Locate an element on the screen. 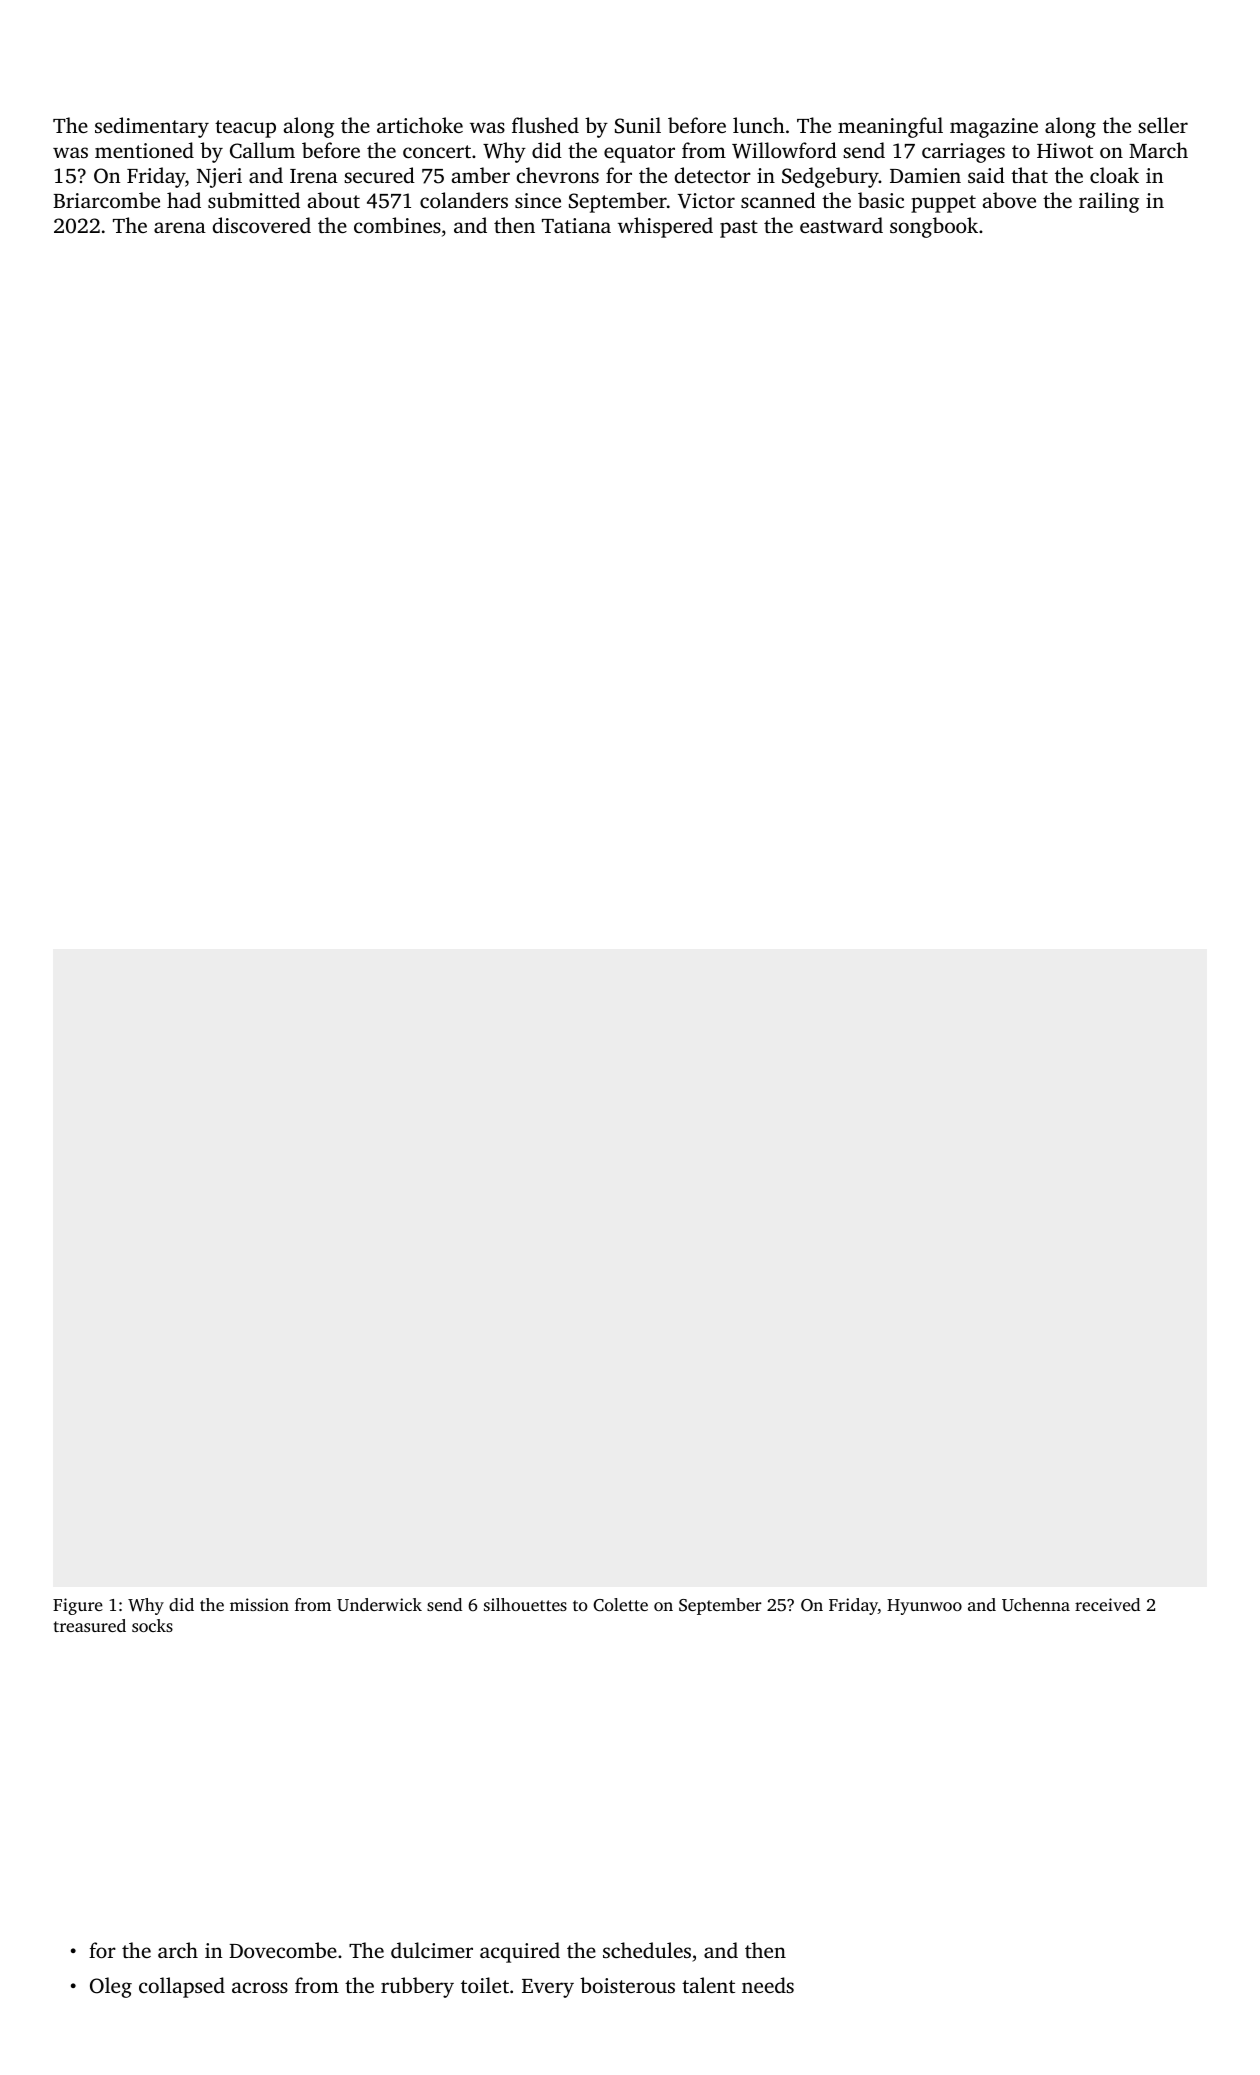  arena is located at coordinates (180, 227).
